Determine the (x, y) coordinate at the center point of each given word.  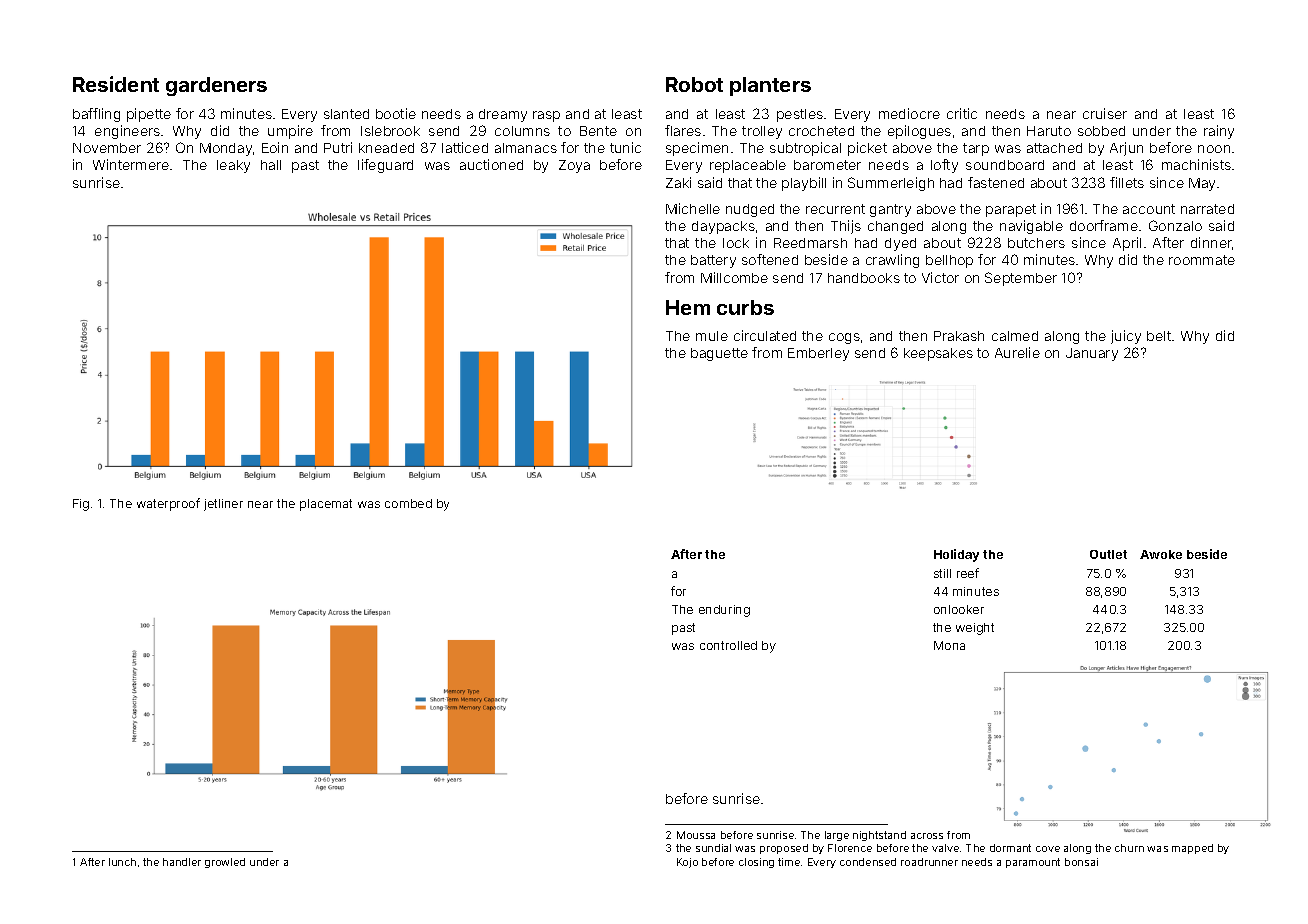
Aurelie (1017, 352)
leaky (233, 166)
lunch (122, 862)
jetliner (223, 505)
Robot (694, 84)
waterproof (168, 504)
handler (182, 862)
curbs (745, 307)
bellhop (949, 261)
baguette (719, 354)
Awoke (1161, 554)
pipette (149, 115)
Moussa (696, 835)
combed (408, 503)
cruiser (1105, 113)
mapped (1192, 849)
